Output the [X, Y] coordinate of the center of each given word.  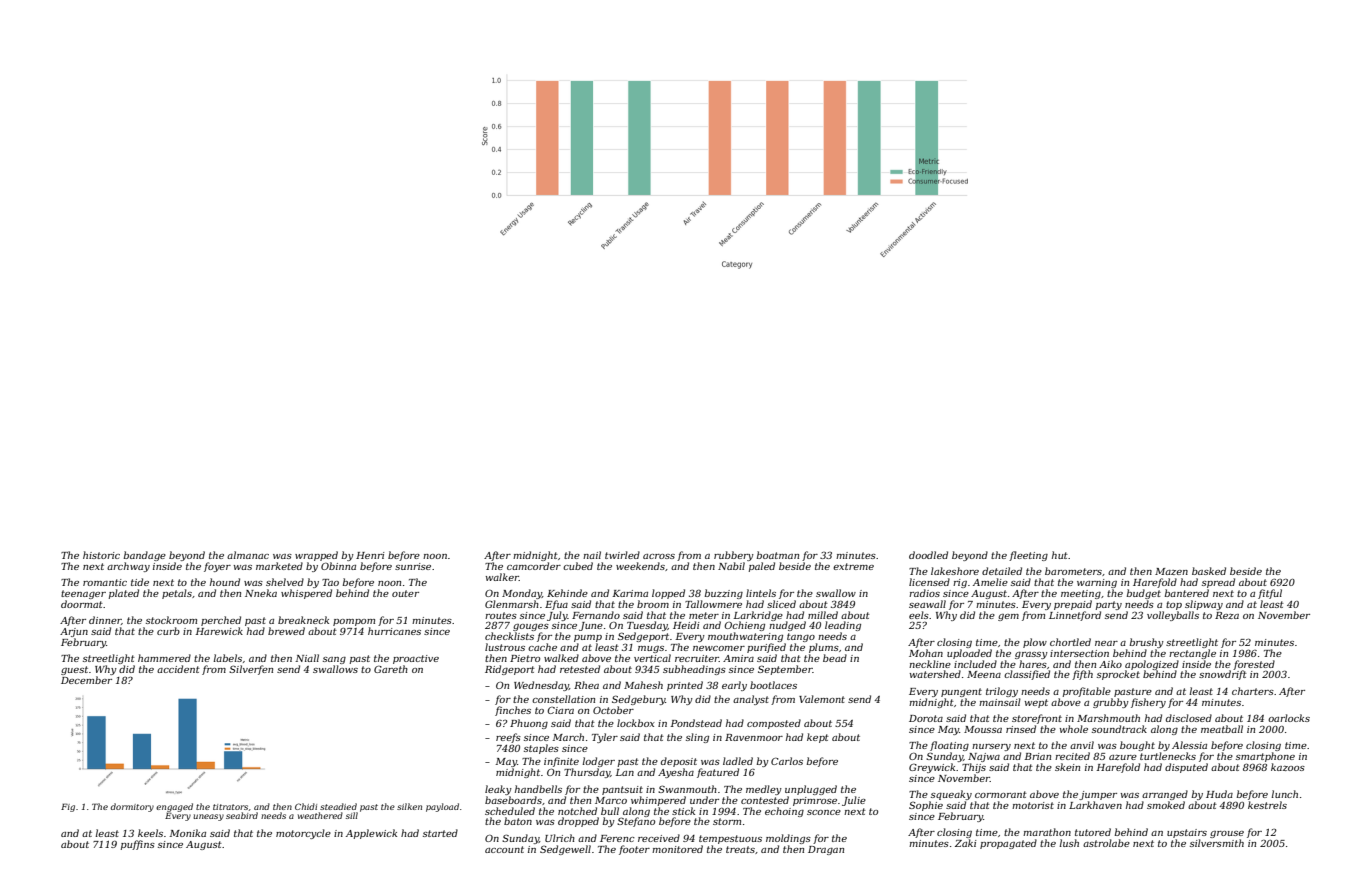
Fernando [596, 615]
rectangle [1192, 654]
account [504, 849]
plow [1035, 643]
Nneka [261, 593]
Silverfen [251, 670]
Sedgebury [638, 700]
